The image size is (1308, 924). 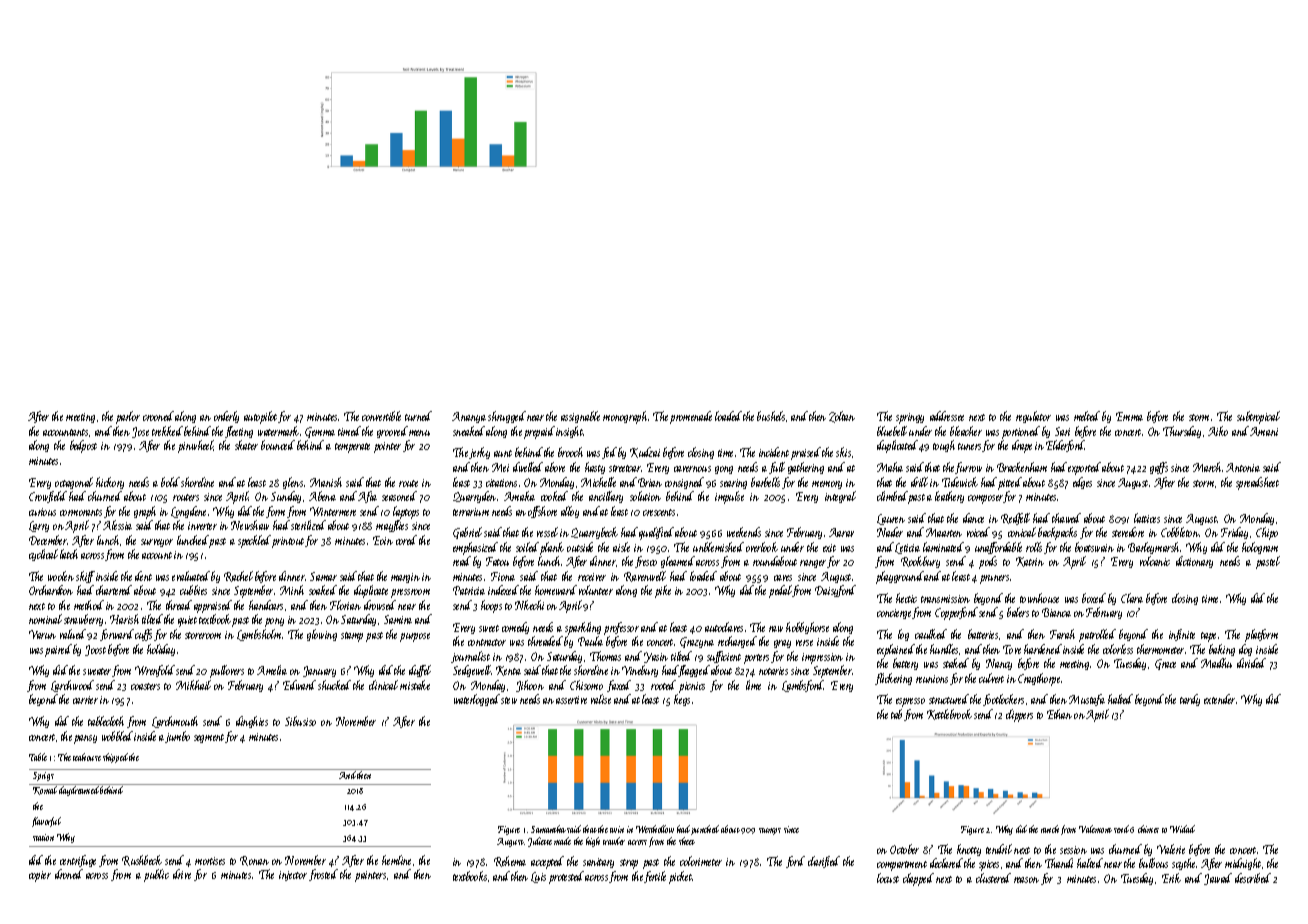 I want to click on paired, so click(x=58, y=650).
